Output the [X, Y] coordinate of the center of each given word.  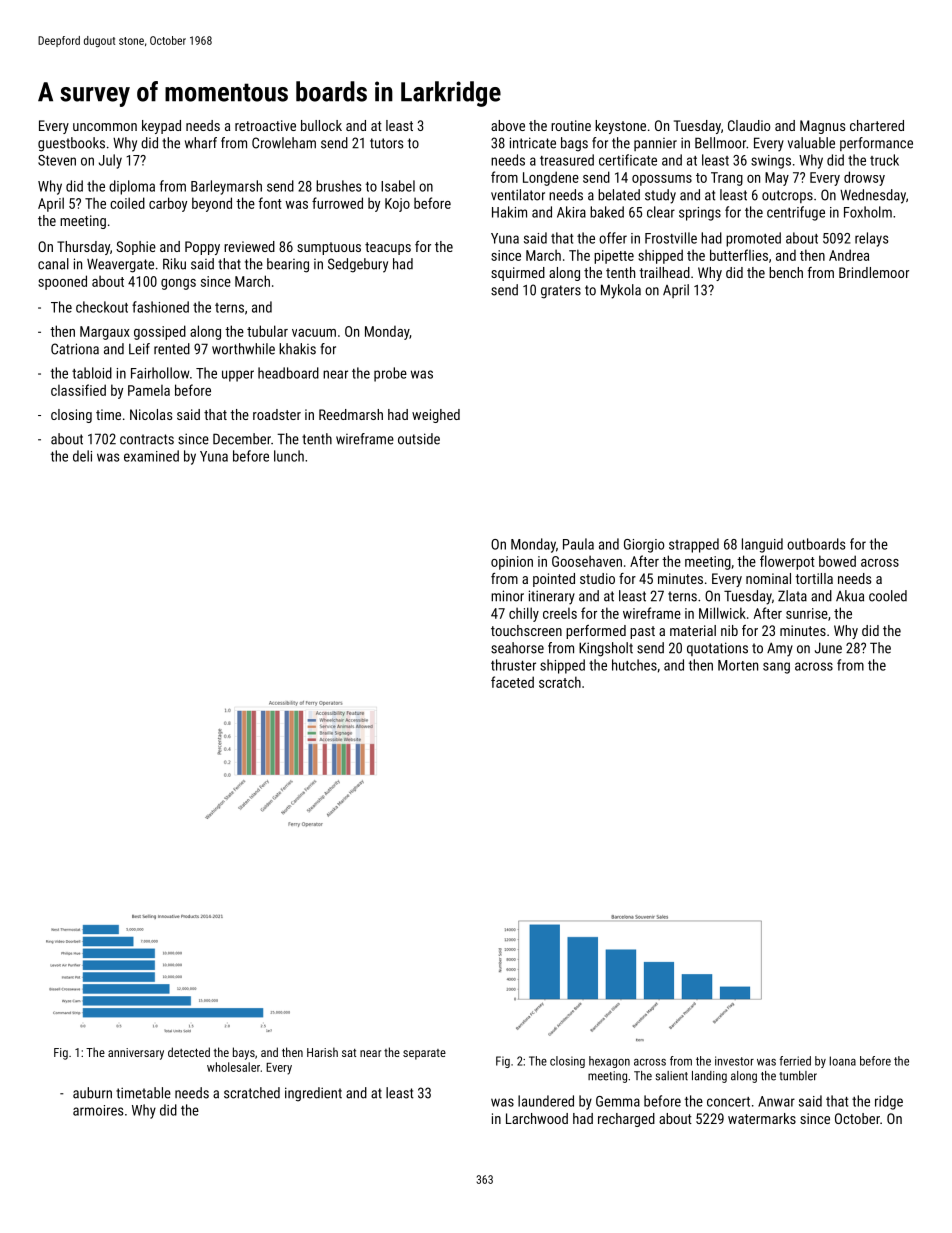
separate [424, 1054]
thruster [513, 665]
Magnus [822, 127]
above [508, 125]
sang [776, 668]
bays [244, 1053]
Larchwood [537, 1118]
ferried [795, 1061]
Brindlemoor [874, 272]
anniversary [136, 1054]
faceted [512, 682]
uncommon [105, 127]
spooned [62, 282]
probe [390, 374]
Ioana [843, 1061]
